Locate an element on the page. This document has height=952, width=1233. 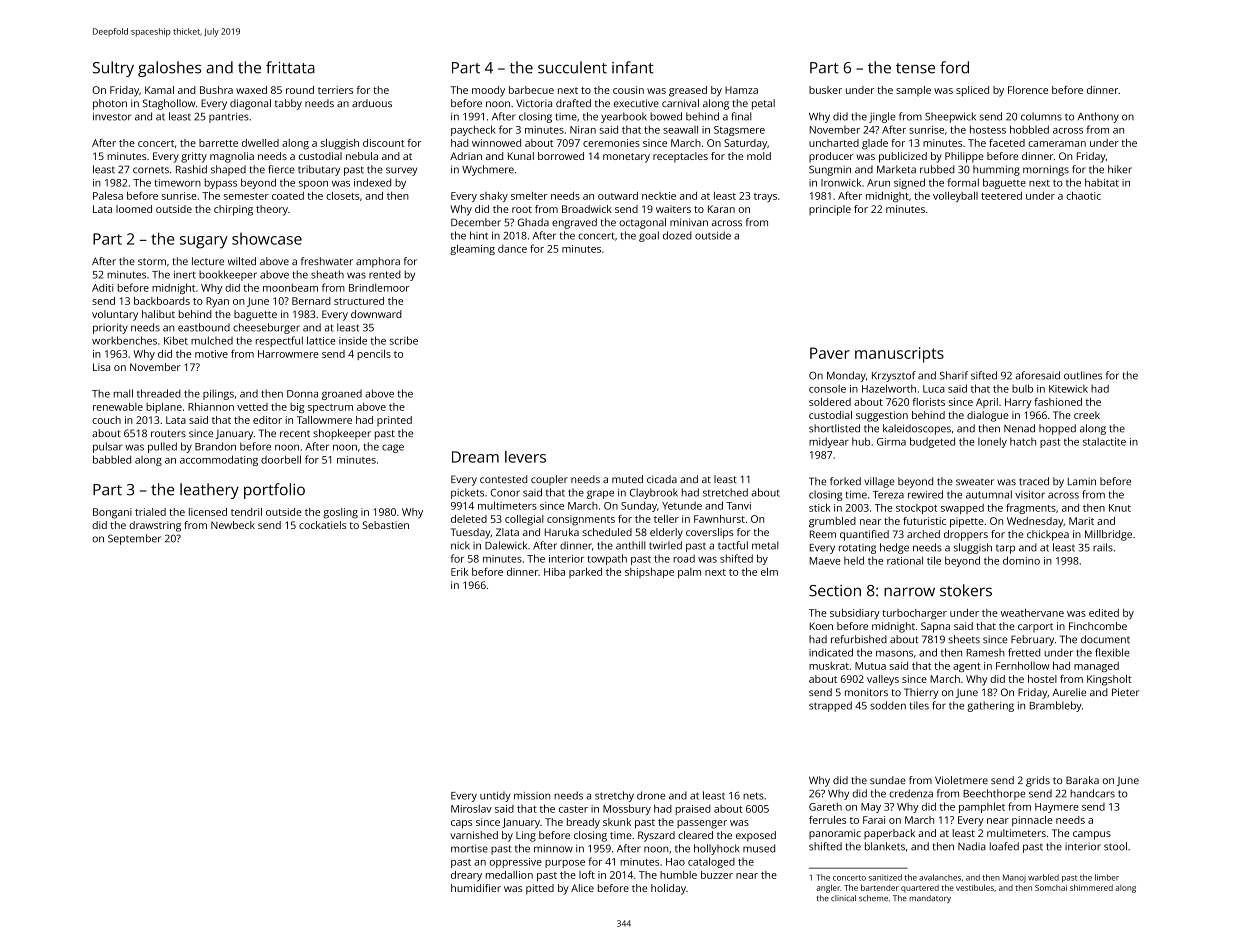
September is located at coordinates (134, 539).
